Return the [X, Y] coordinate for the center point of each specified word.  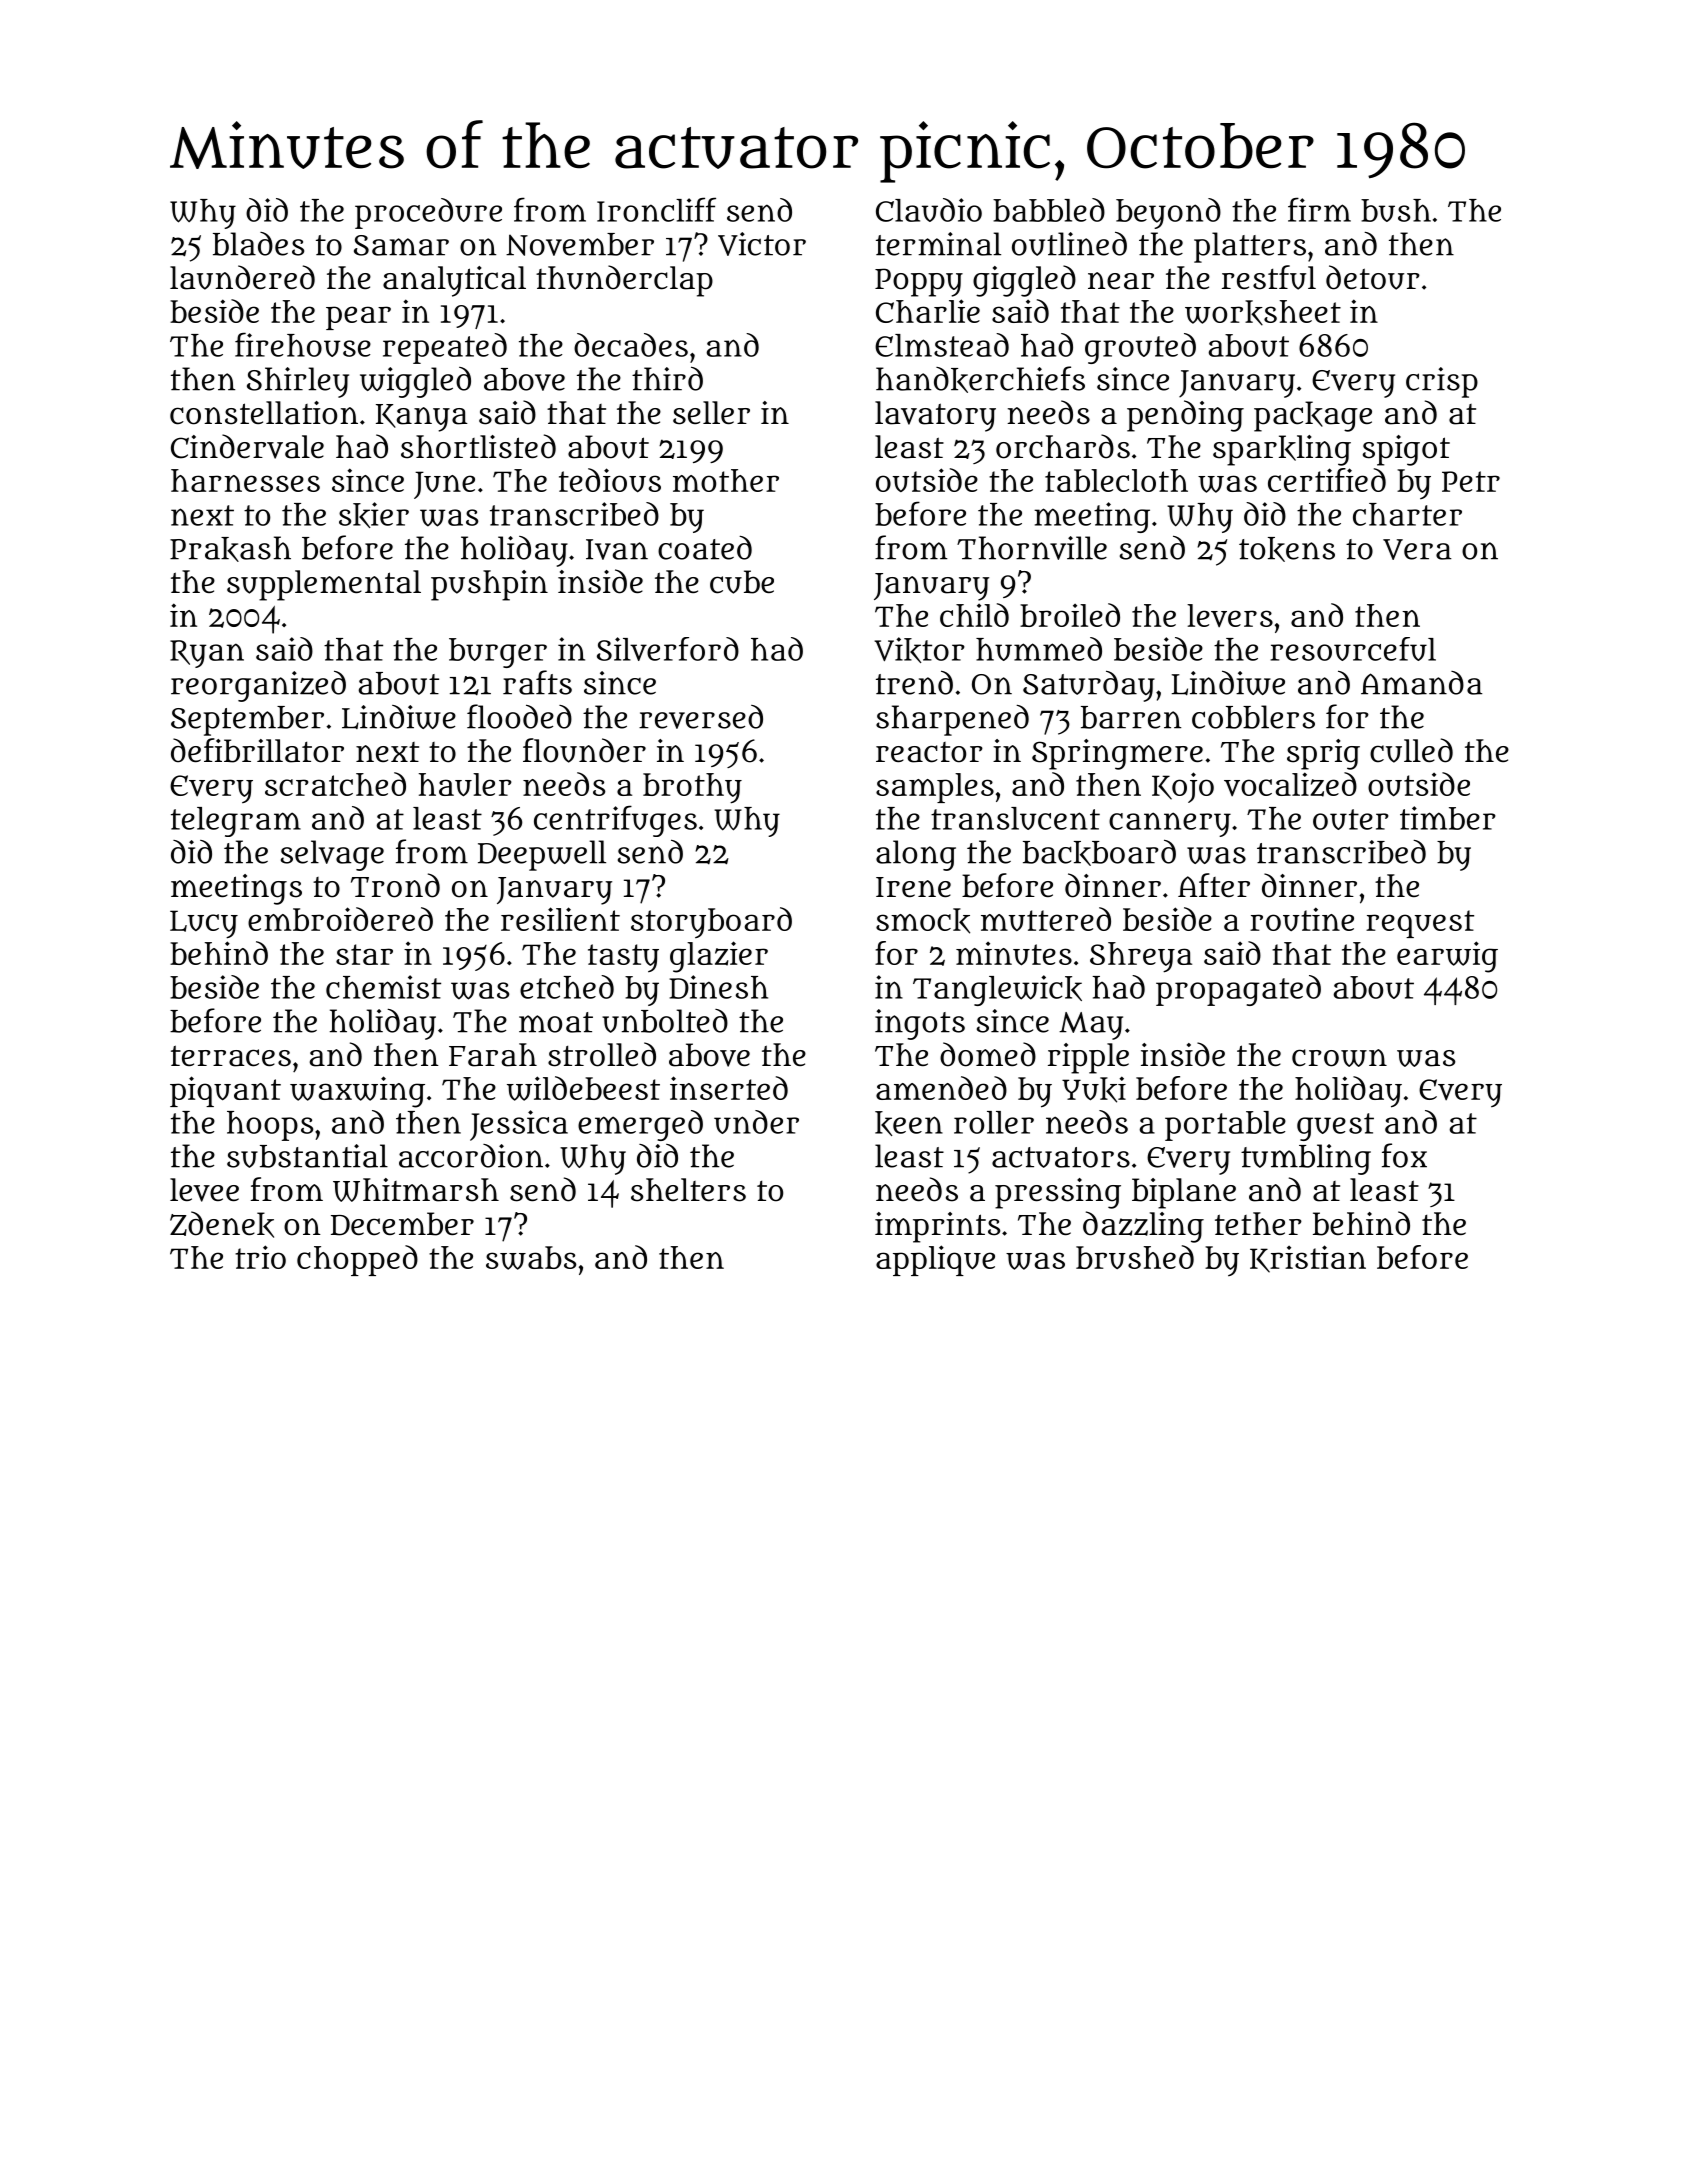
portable [1225, 1126]
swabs [531, 1258]
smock [923, 921]
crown [1339, 1058]
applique [935, 1260]
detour [1373, 277]
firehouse [303, 344]
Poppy [919, 282]
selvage [332, 855]
